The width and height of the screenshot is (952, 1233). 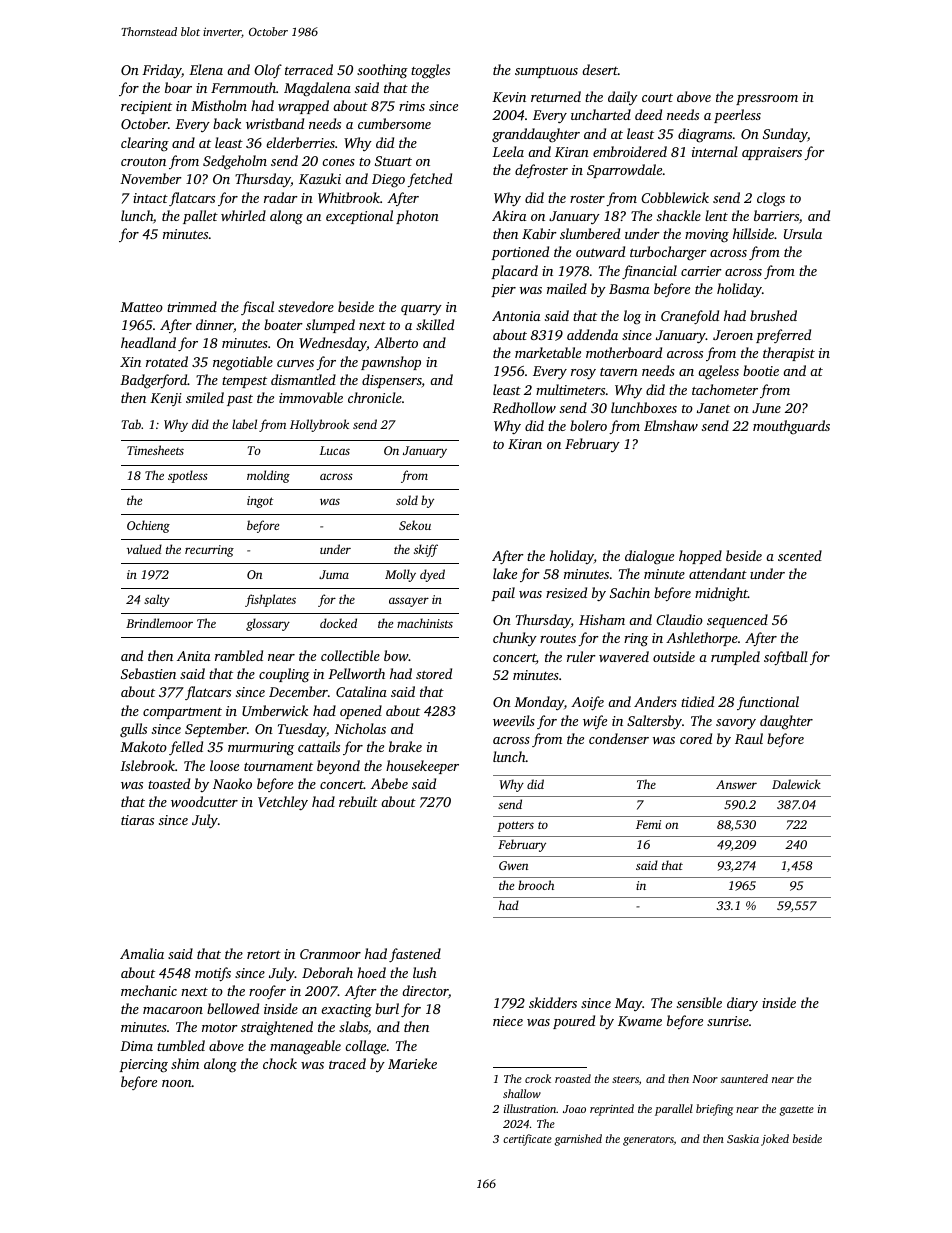 I want to click on Dalewick, so click(x=796, y=784).
